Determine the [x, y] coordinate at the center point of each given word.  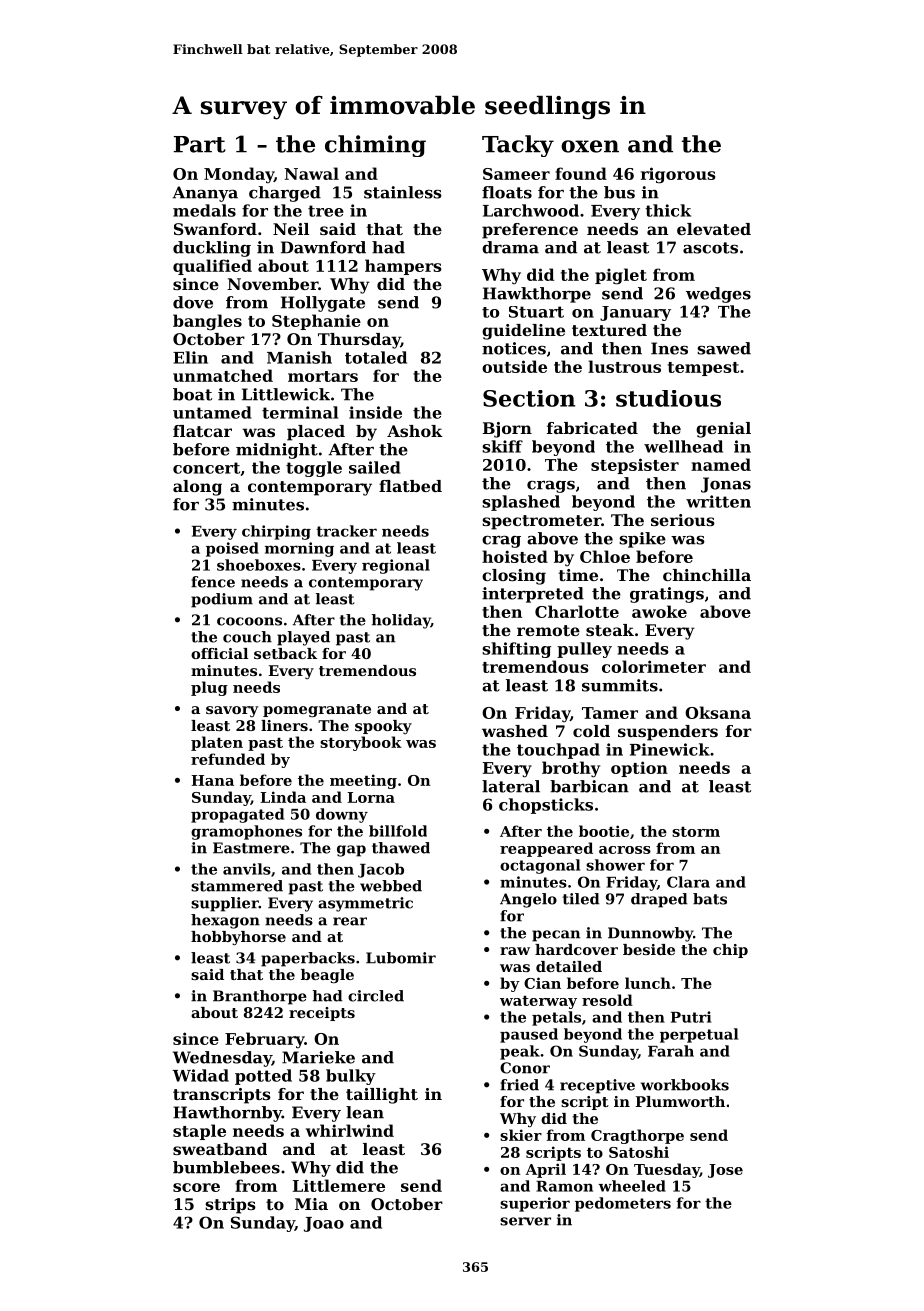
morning [299, 549]
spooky [383, 727]
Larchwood [531, 210]
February [265, 1040]
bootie [604, 831]
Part [200, 144]
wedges [718, 295]
